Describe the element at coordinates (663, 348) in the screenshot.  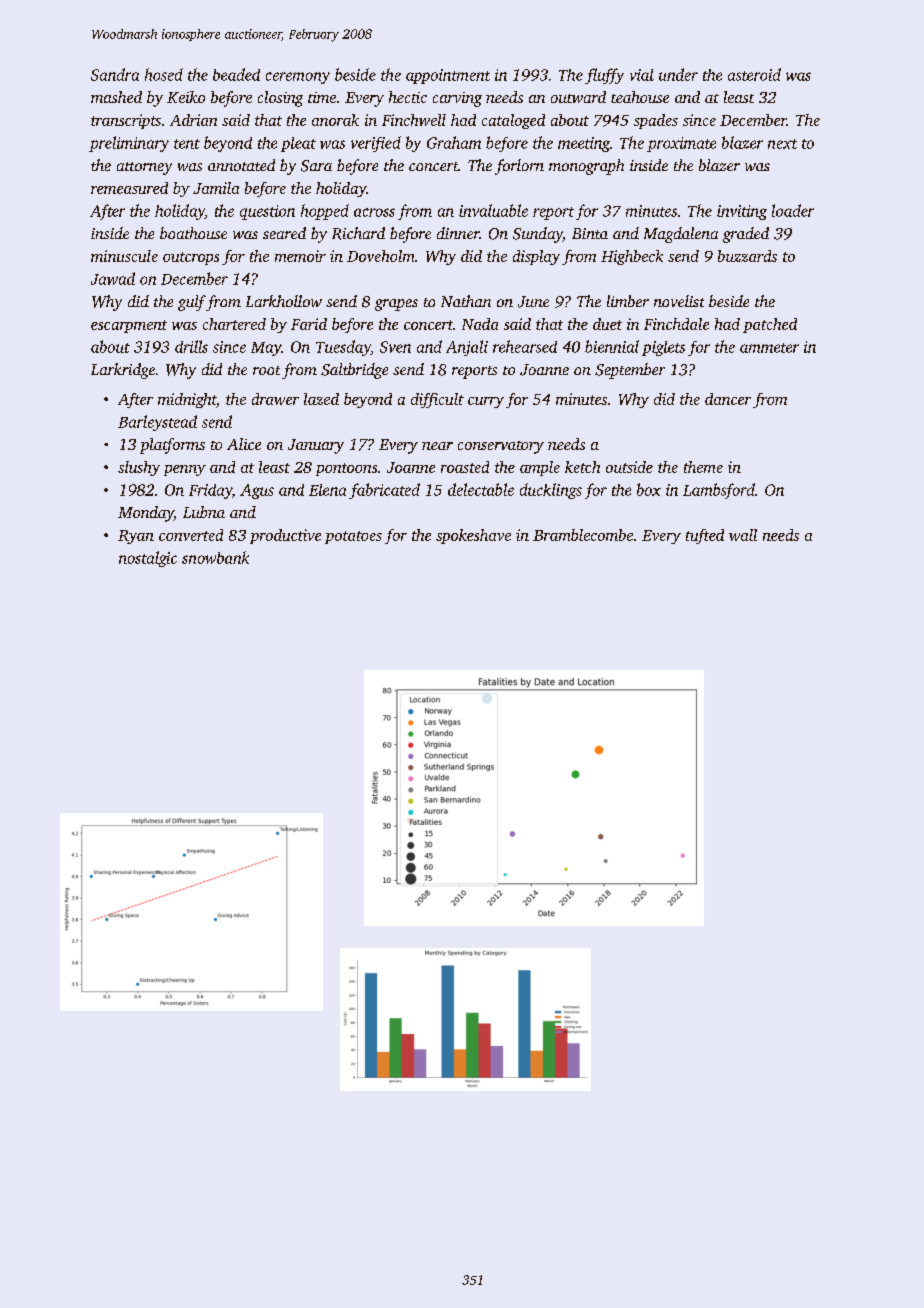
I see `piglets` at that location.
